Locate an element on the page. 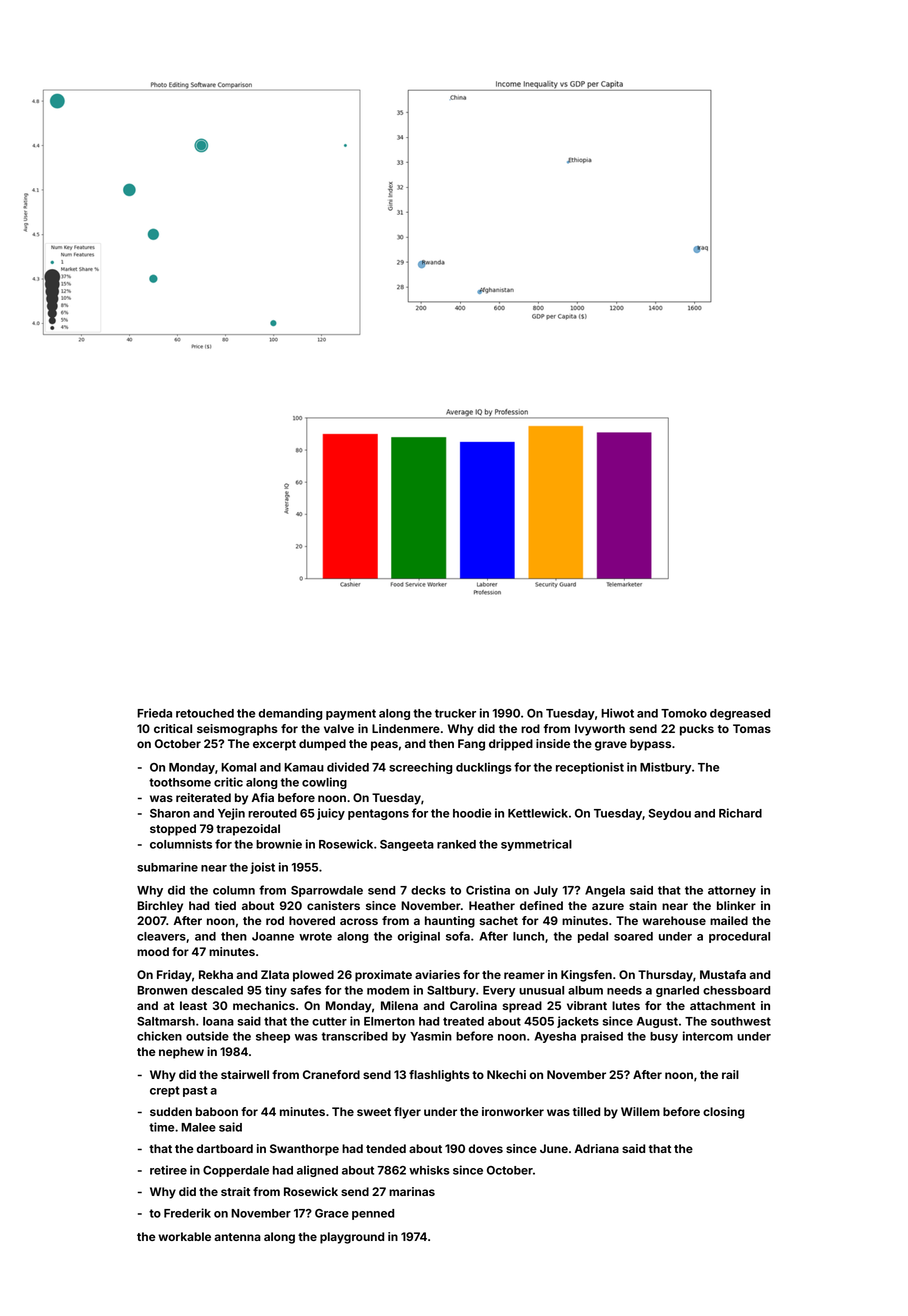  ducklings is located at coordinates (484, 768).
